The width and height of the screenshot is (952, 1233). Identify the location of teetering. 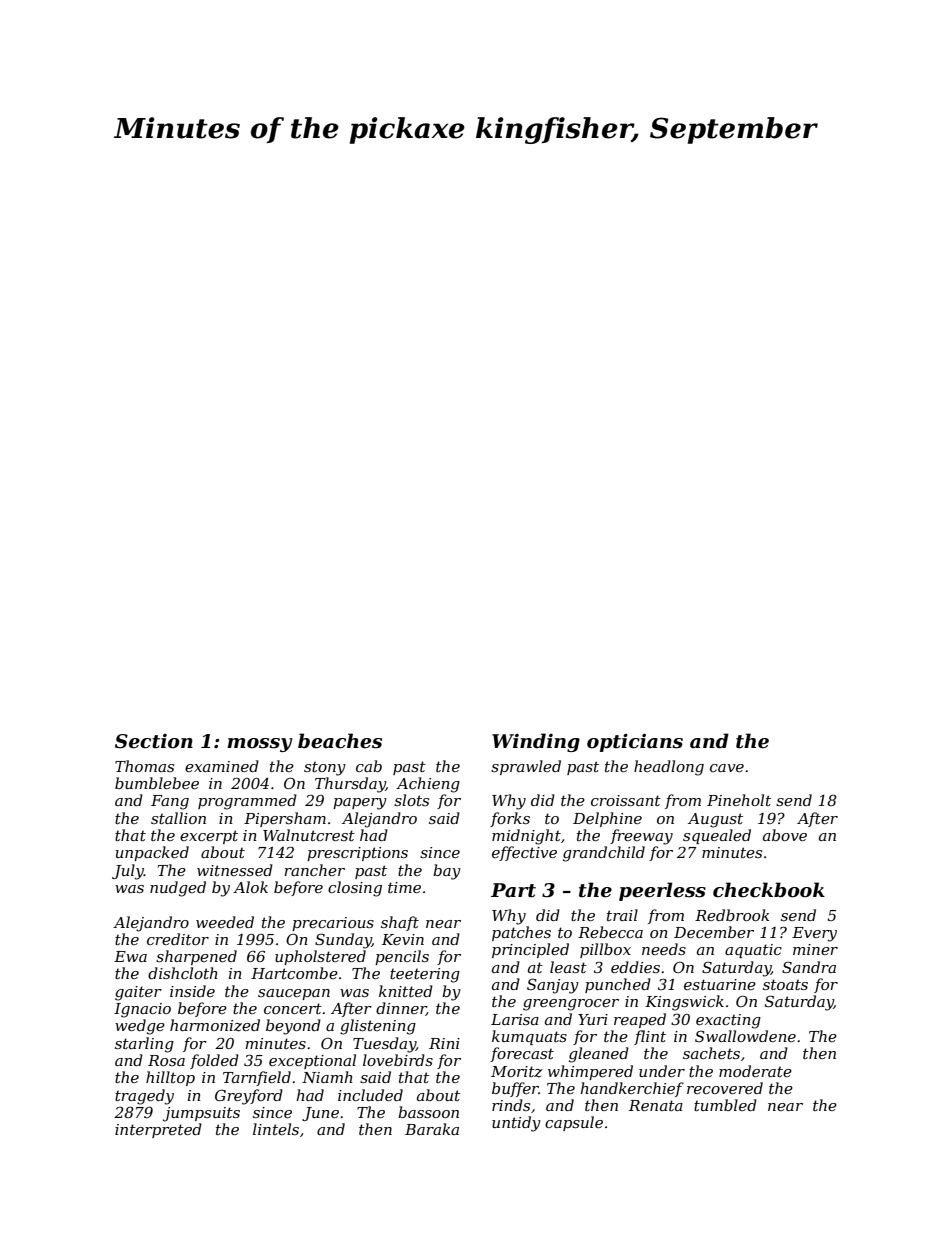
(425, 975).
